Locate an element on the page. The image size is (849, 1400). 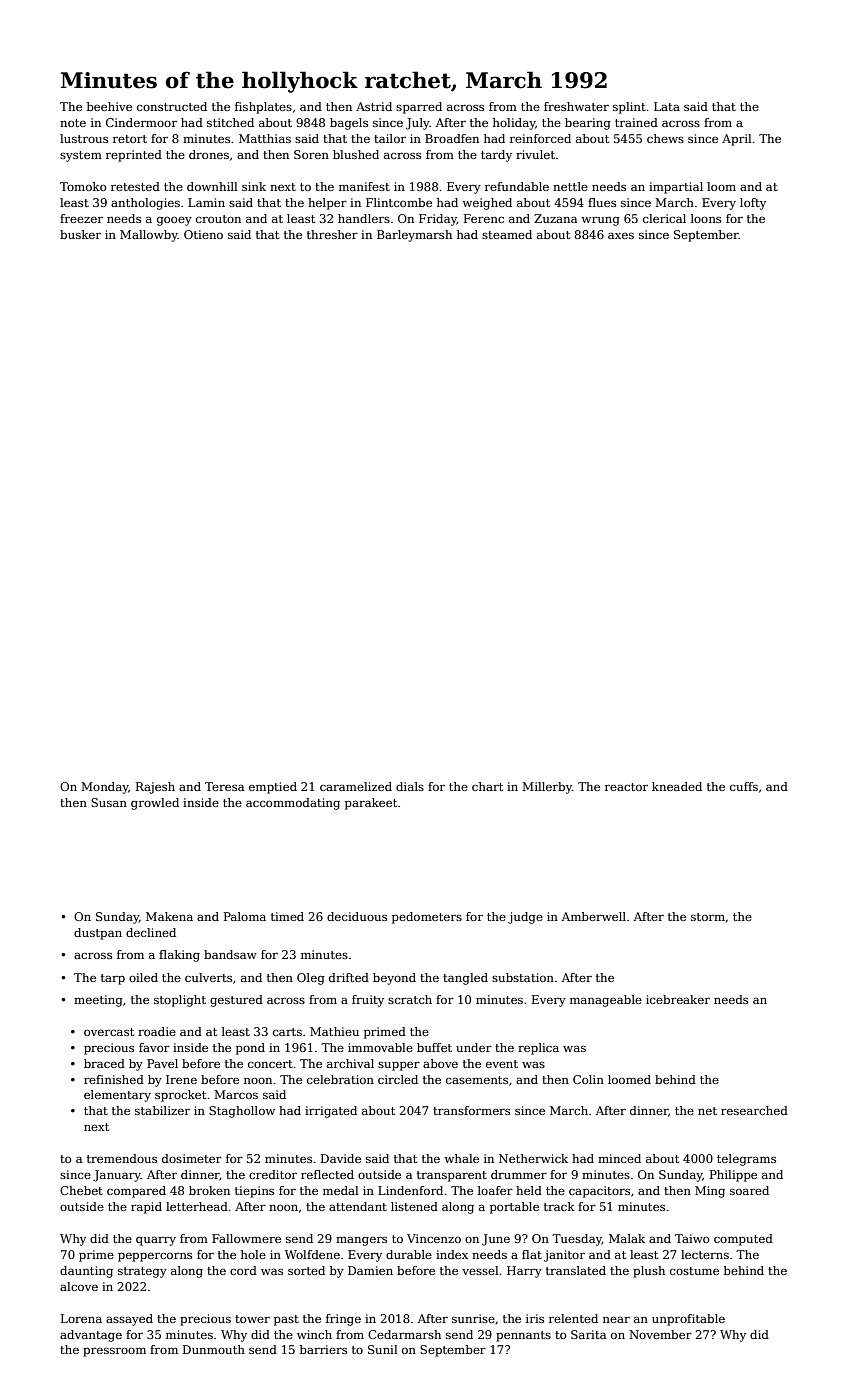
favor is located at coordinates (154, 1047).
